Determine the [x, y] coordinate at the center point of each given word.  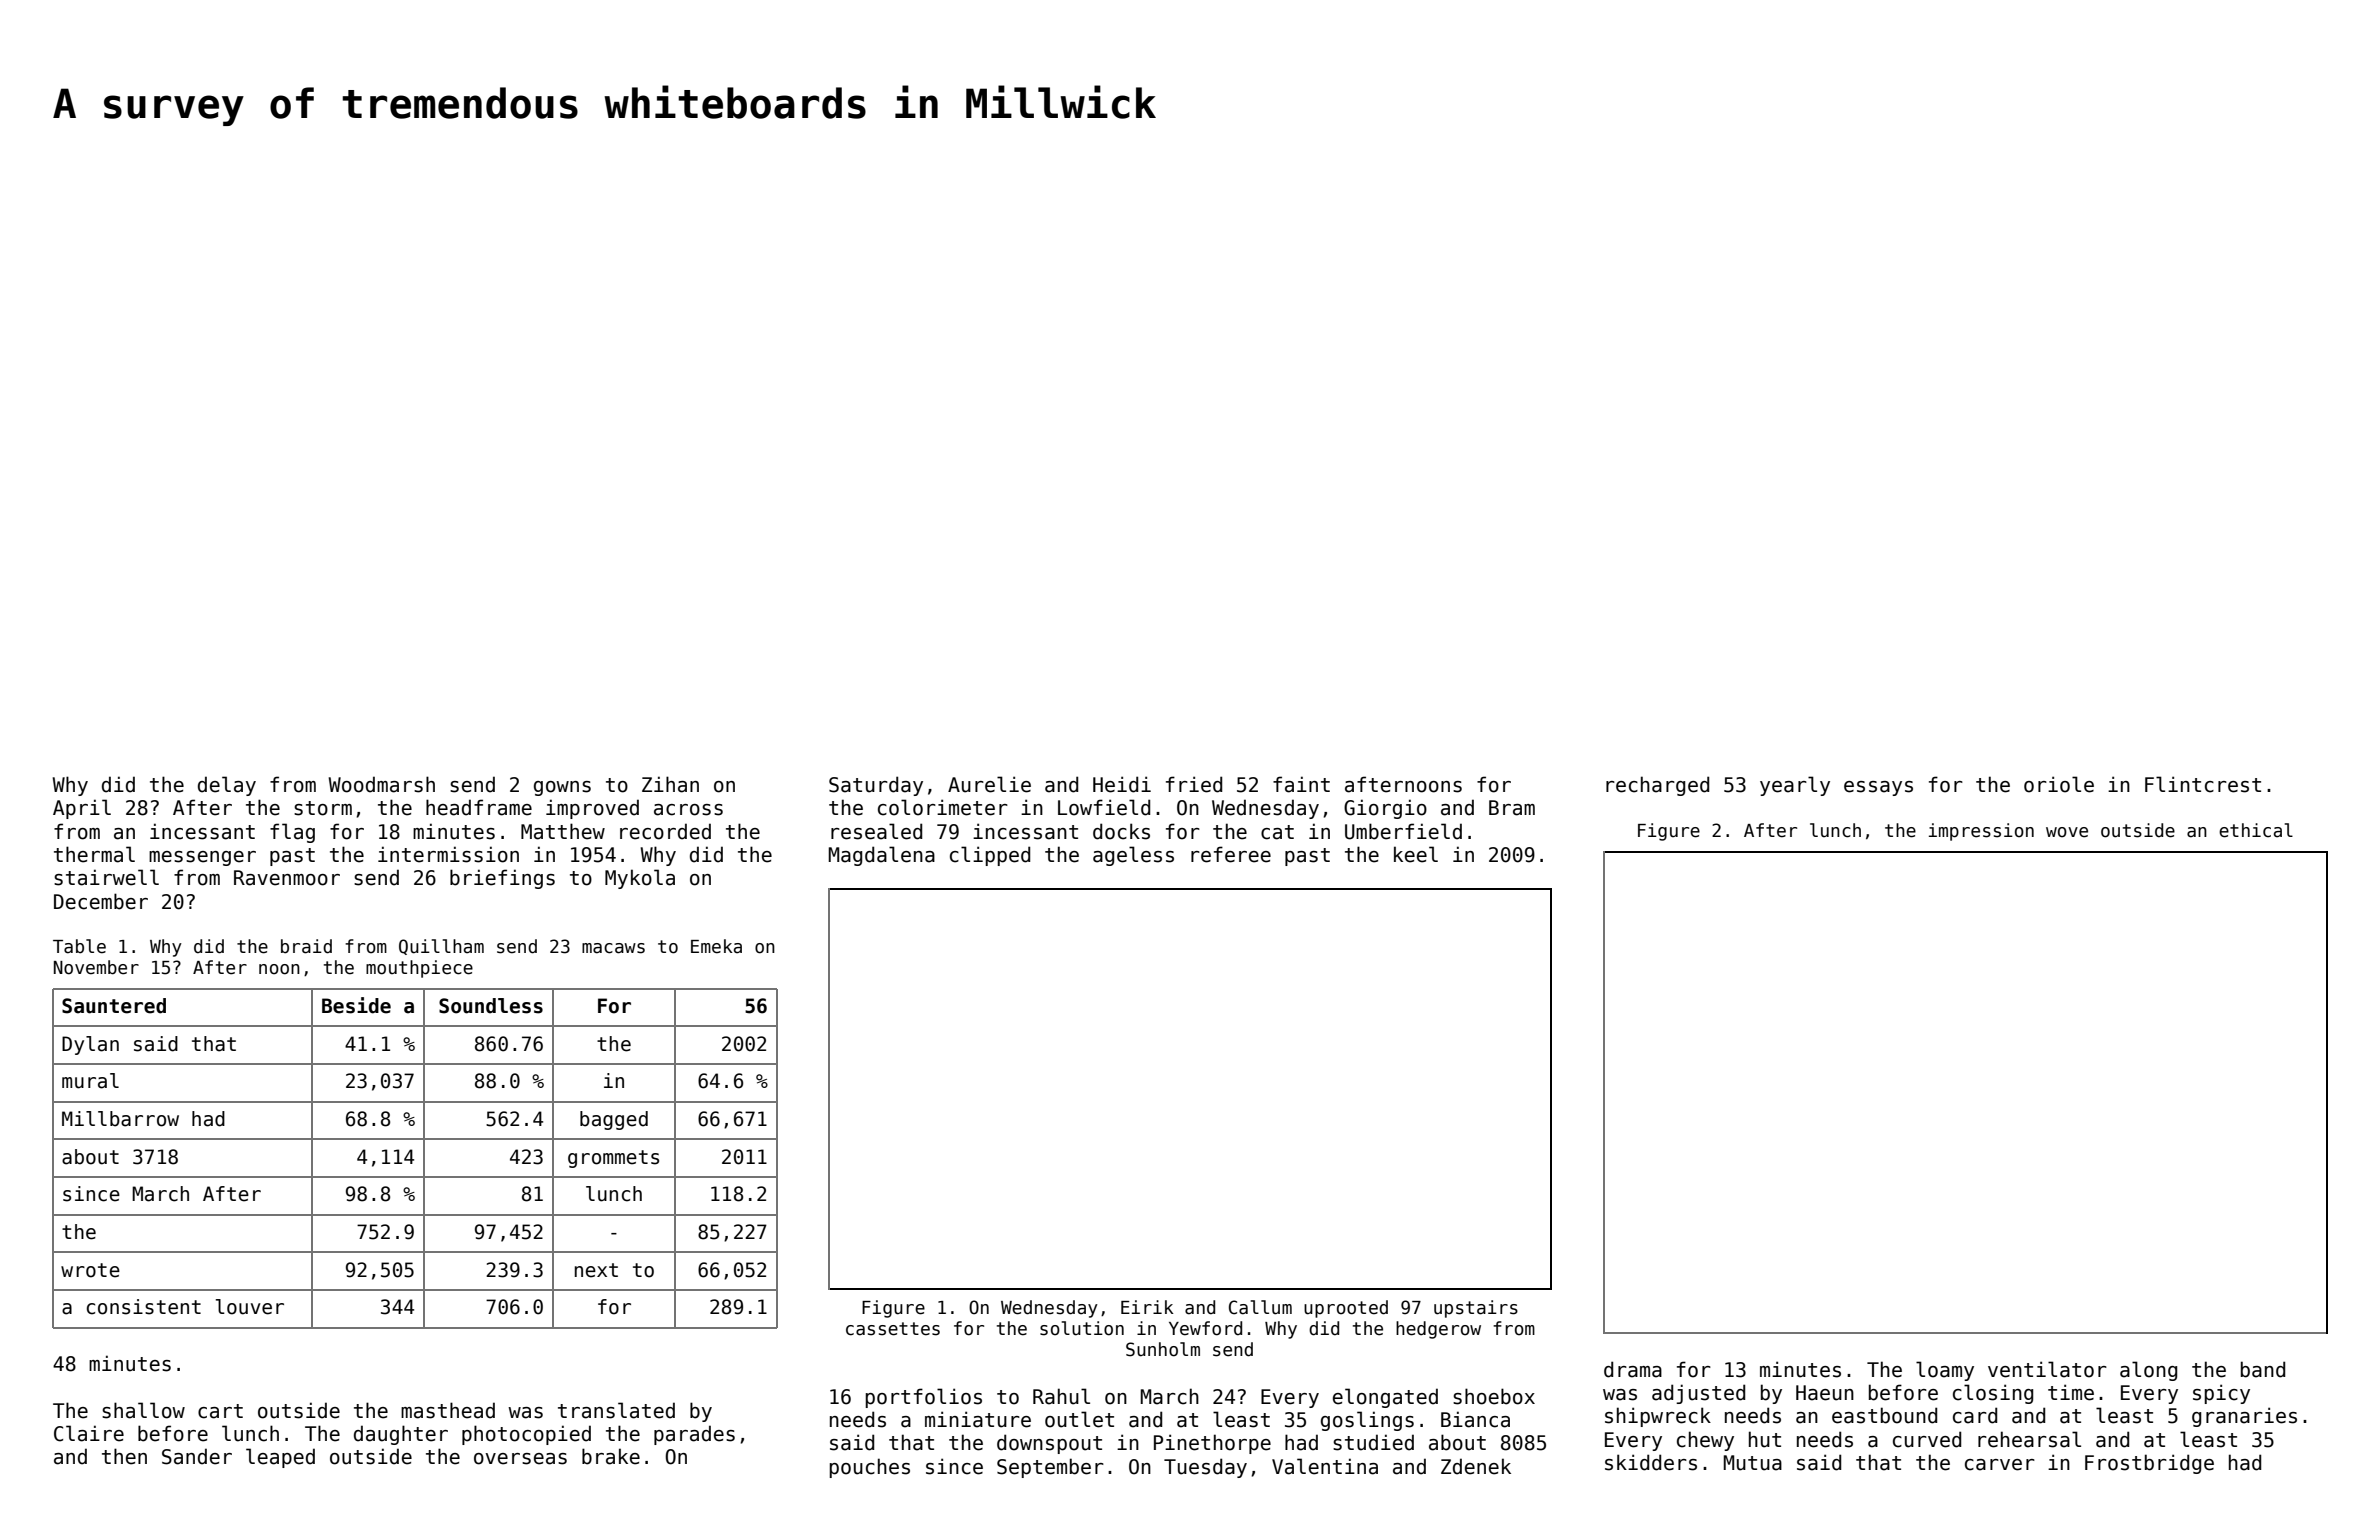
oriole [2059, 784]
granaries [2244, 1417]
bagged [614, 1120]
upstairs [1476, 1309]
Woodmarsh [381, 784]
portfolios [924, 1398]
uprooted [1346, 1309]
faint [1301, 784]
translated [616, 1410]
